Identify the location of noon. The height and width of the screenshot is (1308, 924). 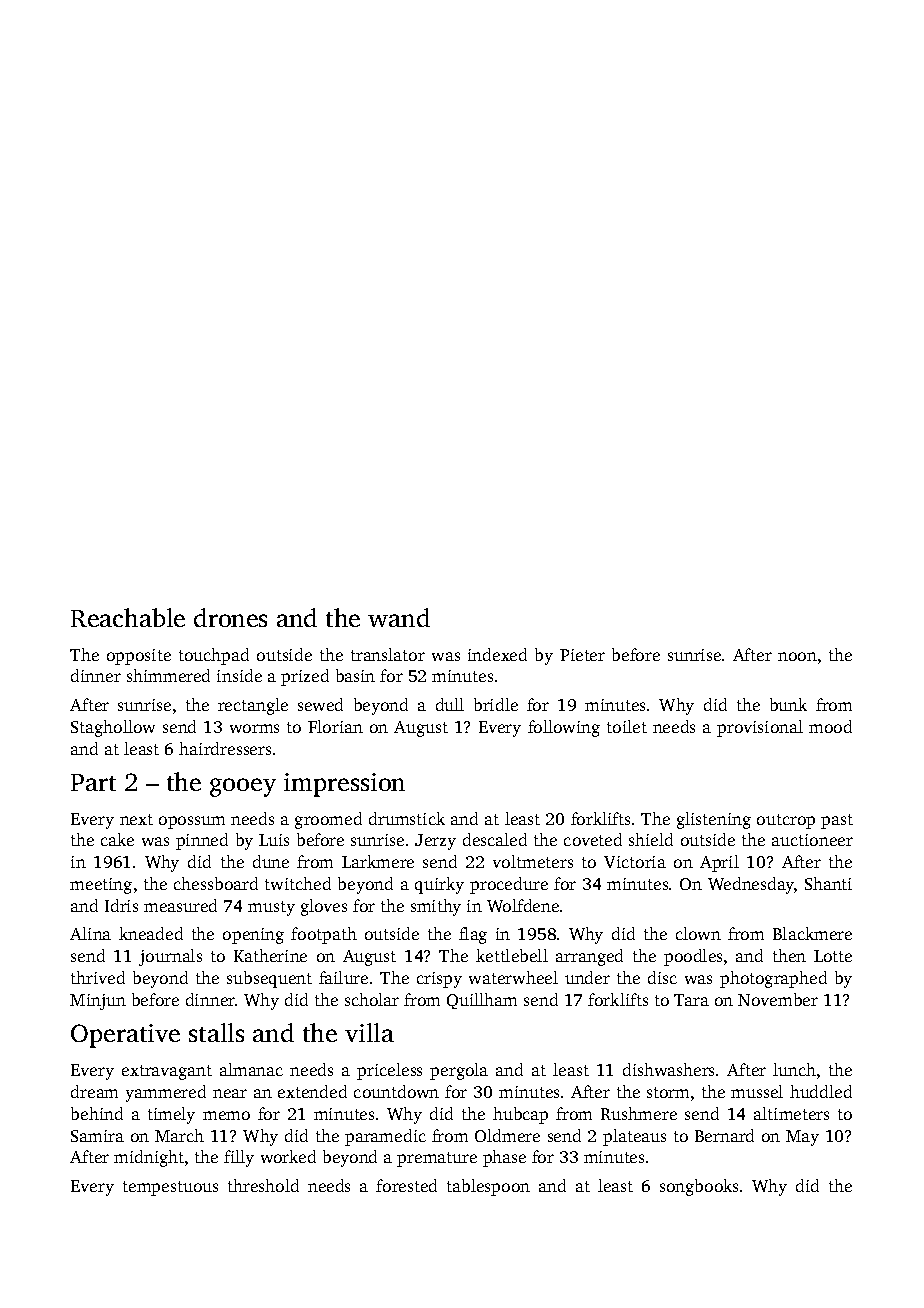
(797, 656).
